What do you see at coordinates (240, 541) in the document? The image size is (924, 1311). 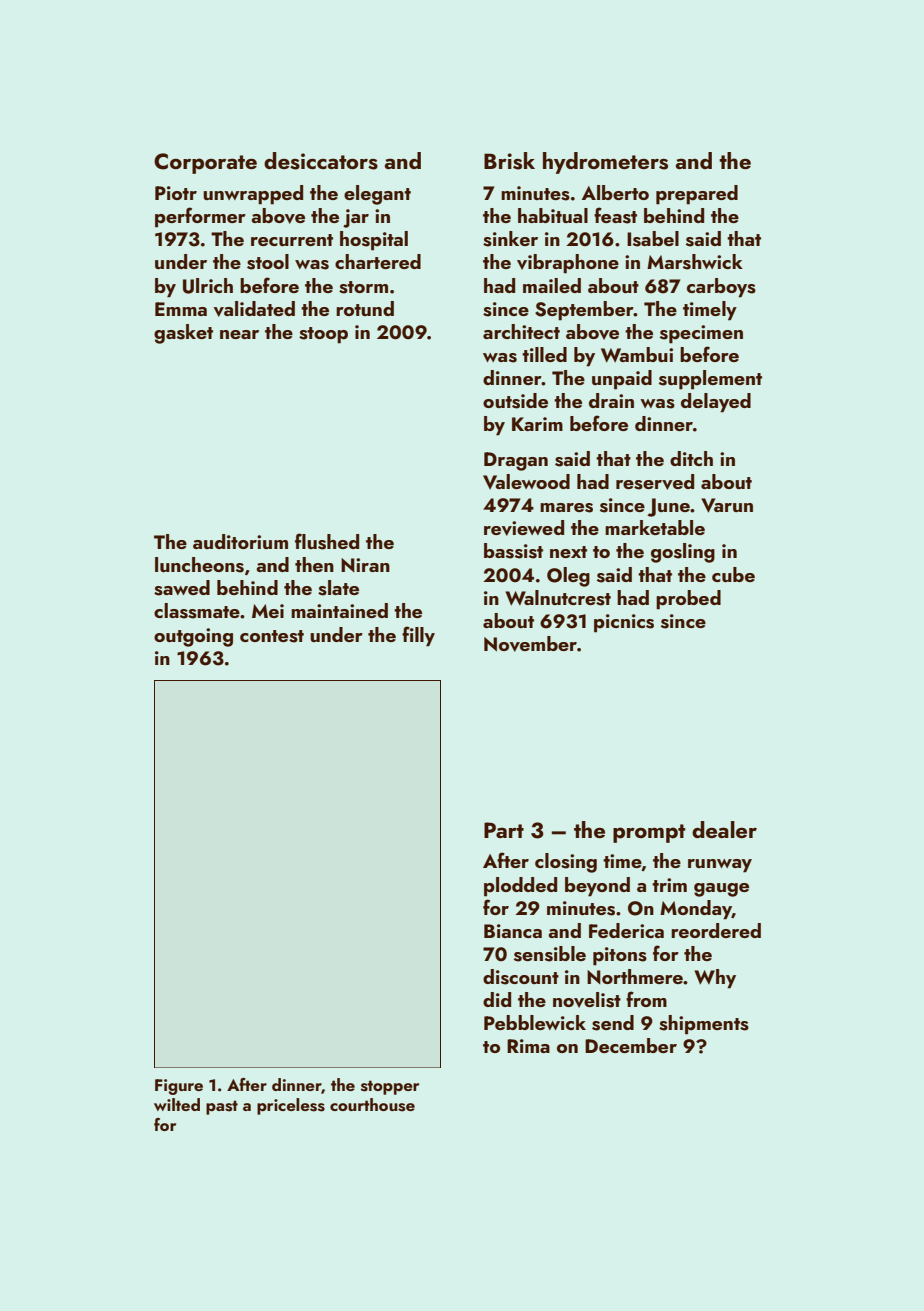 I see `auditorium` at bounding box center [240, 541].
